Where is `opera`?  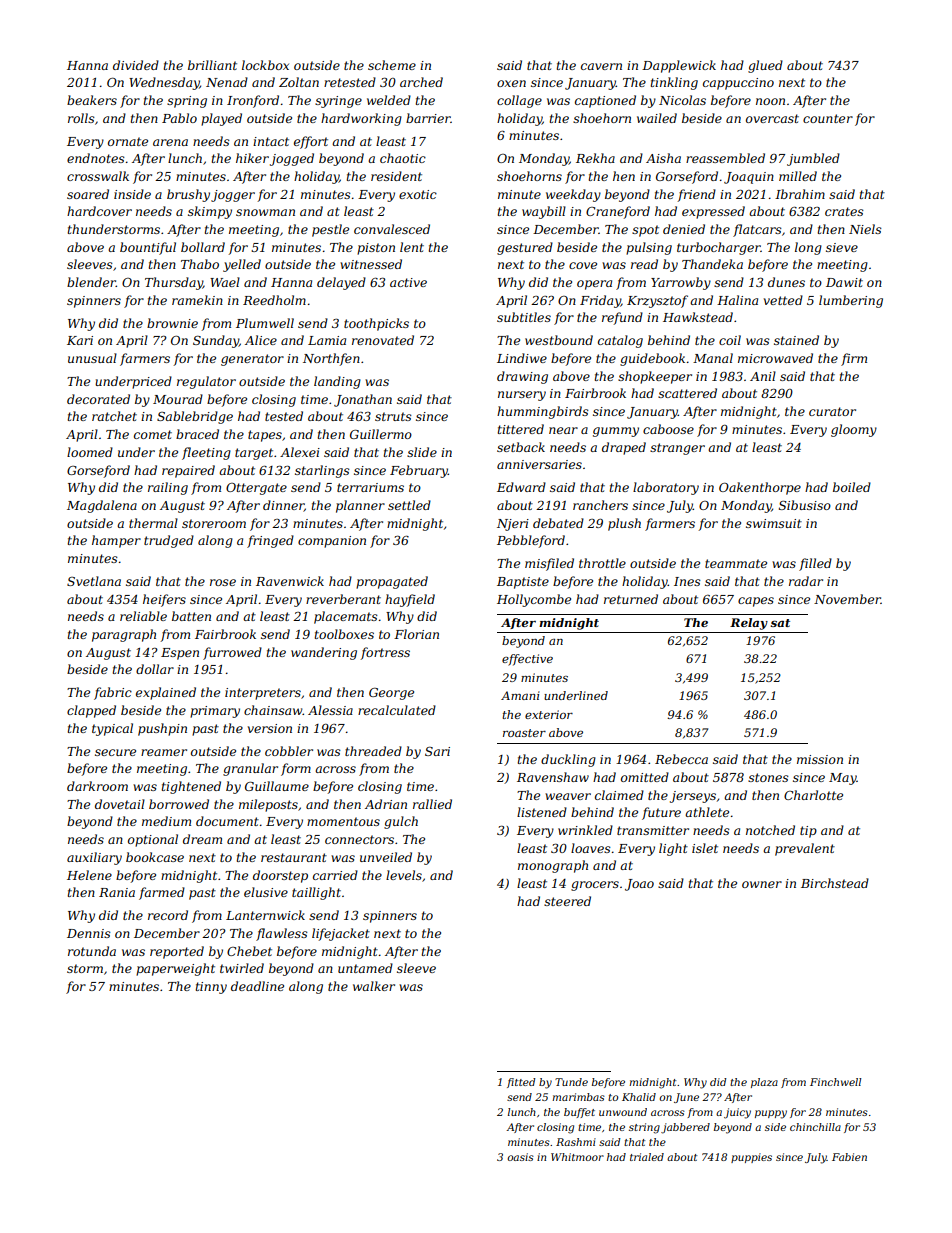 opera is located at coordinates (594, 285).
